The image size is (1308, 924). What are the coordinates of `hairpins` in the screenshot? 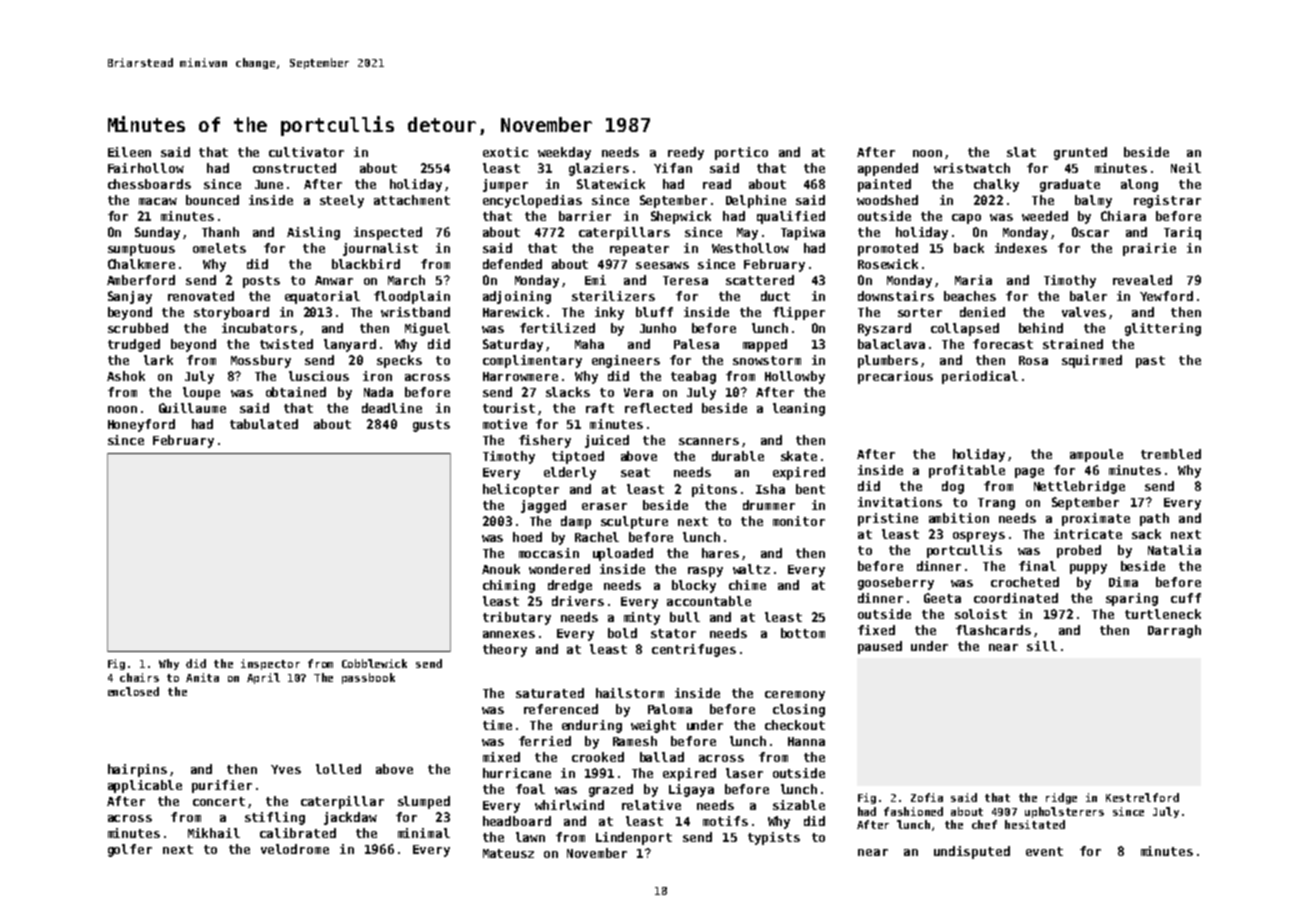 It's located at (137, 770).
